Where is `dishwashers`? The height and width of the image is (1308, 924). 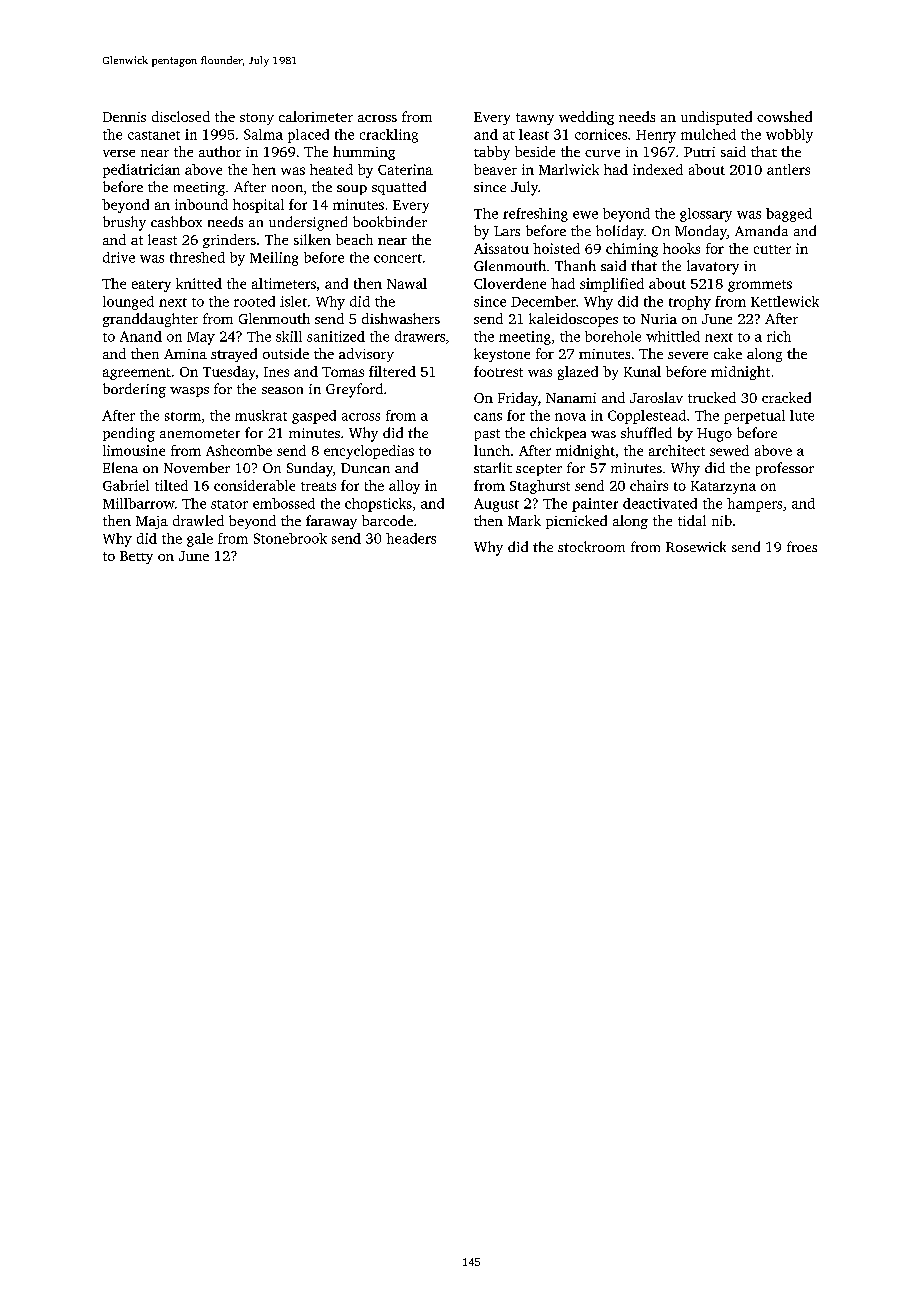
dishwashers is located at coordinates (401, 318).
